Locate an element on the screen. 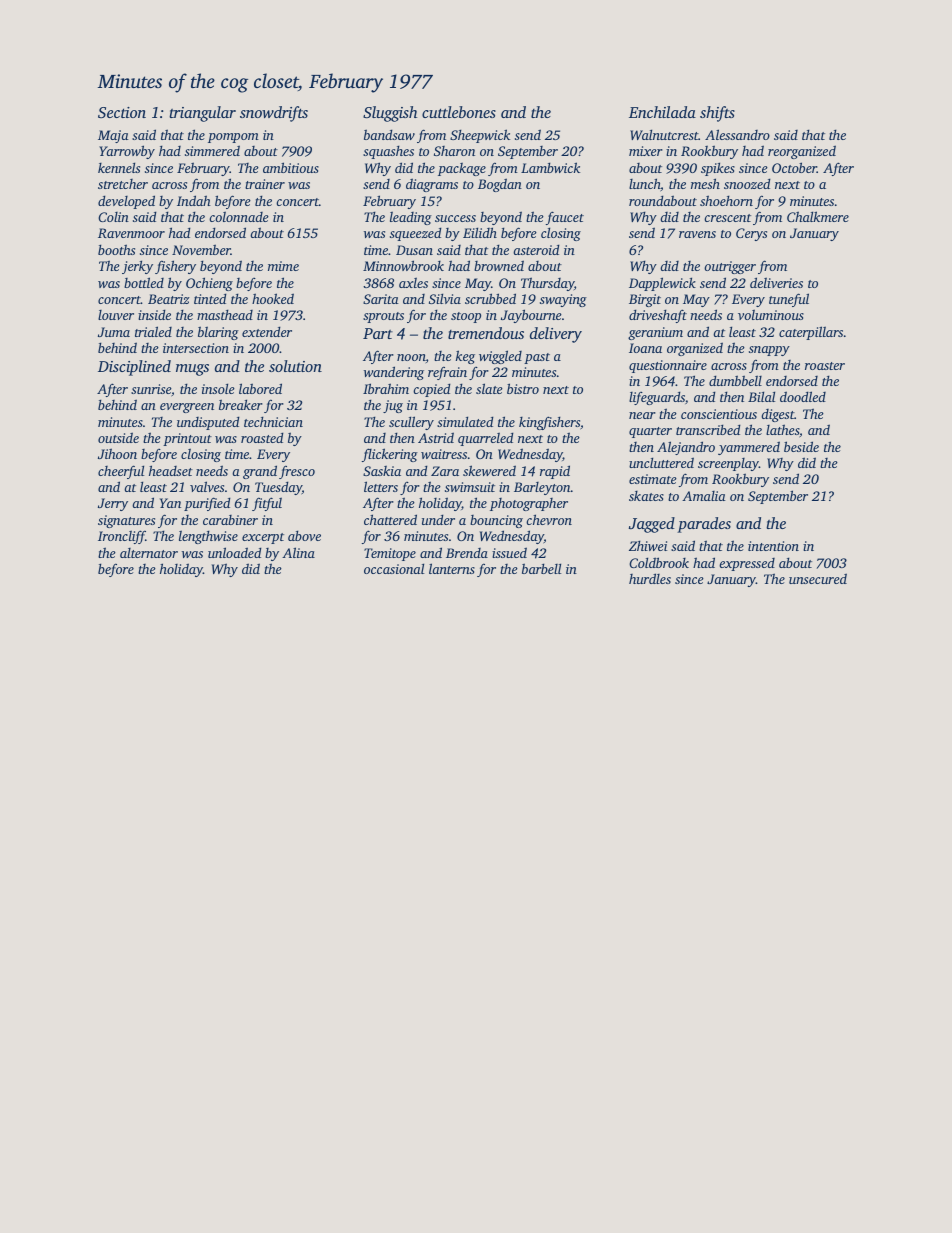 The image size is (952, 1233). Maja is located at coordinates (113, 136).
